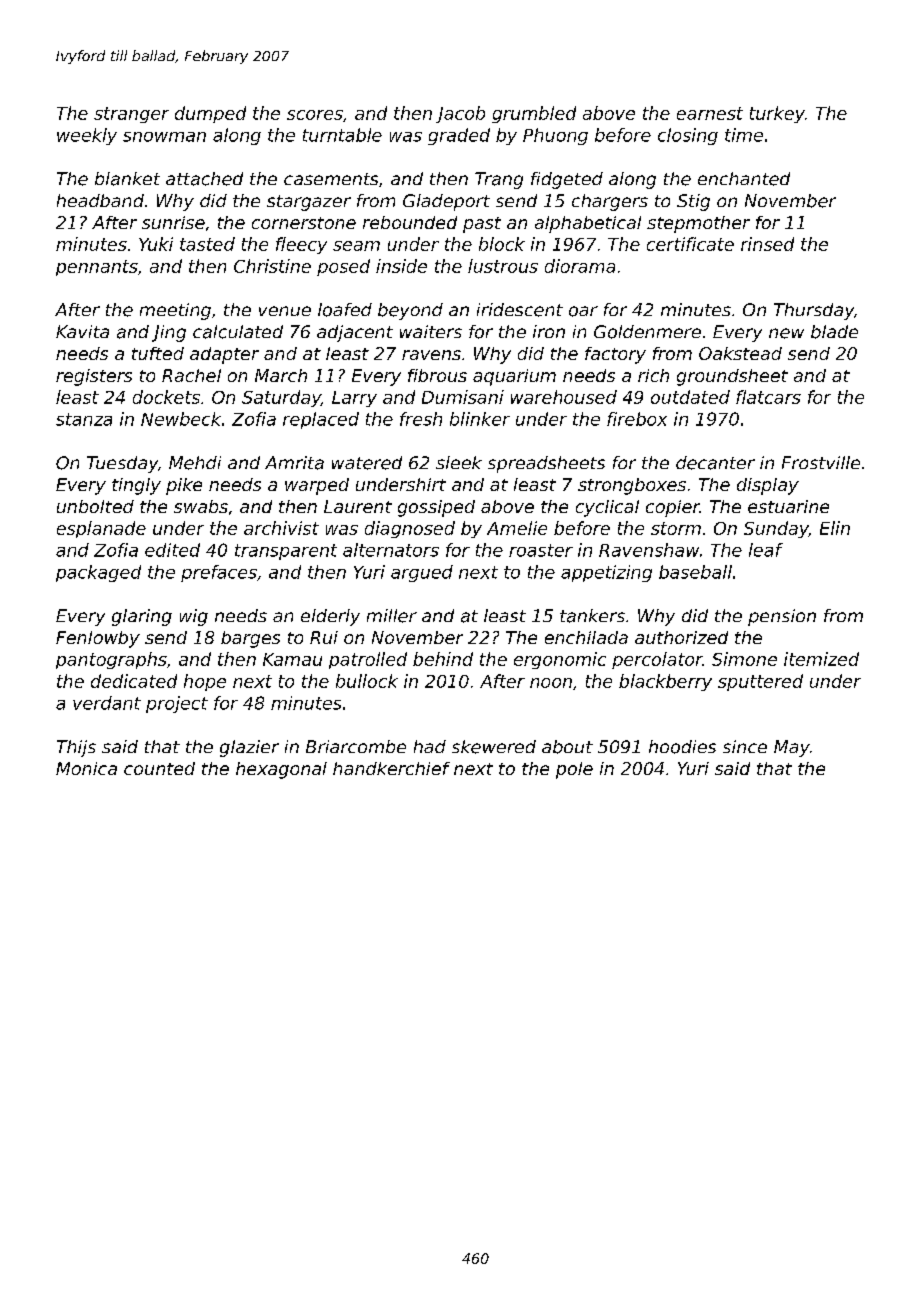 The image size is (924, 1314). What do you see at coordinates (219, 573) in the document?
I see `prefaces` at bounding box center [219, 573].
